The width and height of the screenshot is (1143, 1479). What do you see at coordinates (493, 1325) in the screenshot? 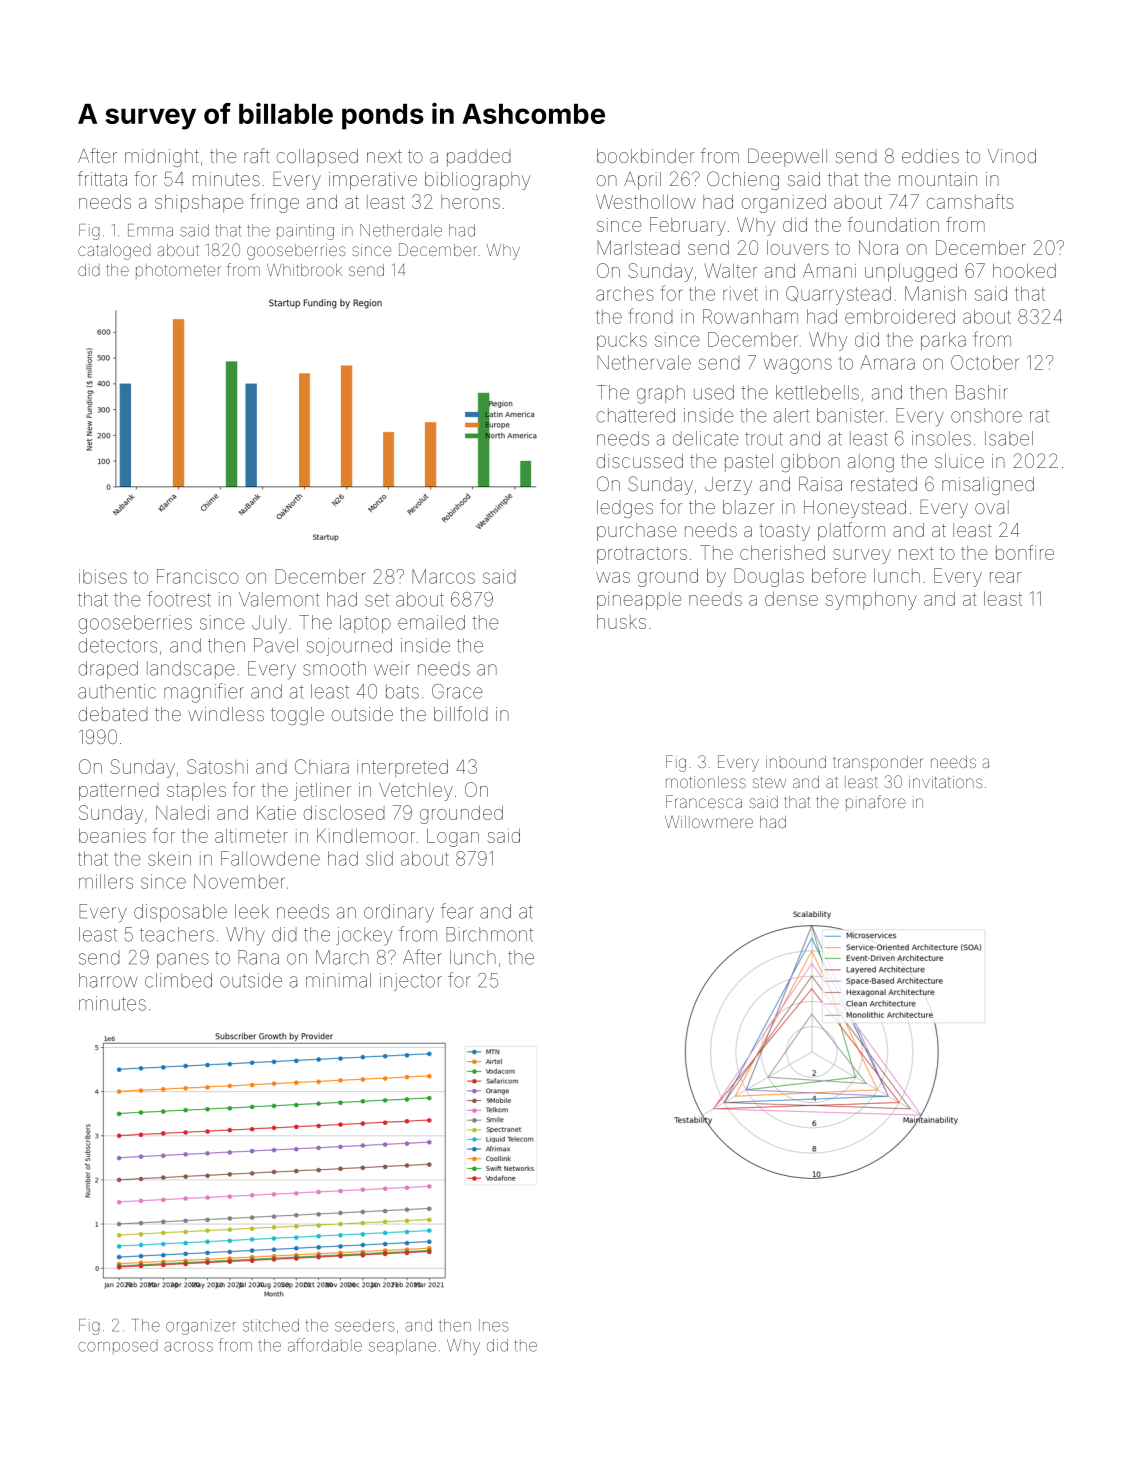
I see `Ines` at bounding box center [493, 1325].
